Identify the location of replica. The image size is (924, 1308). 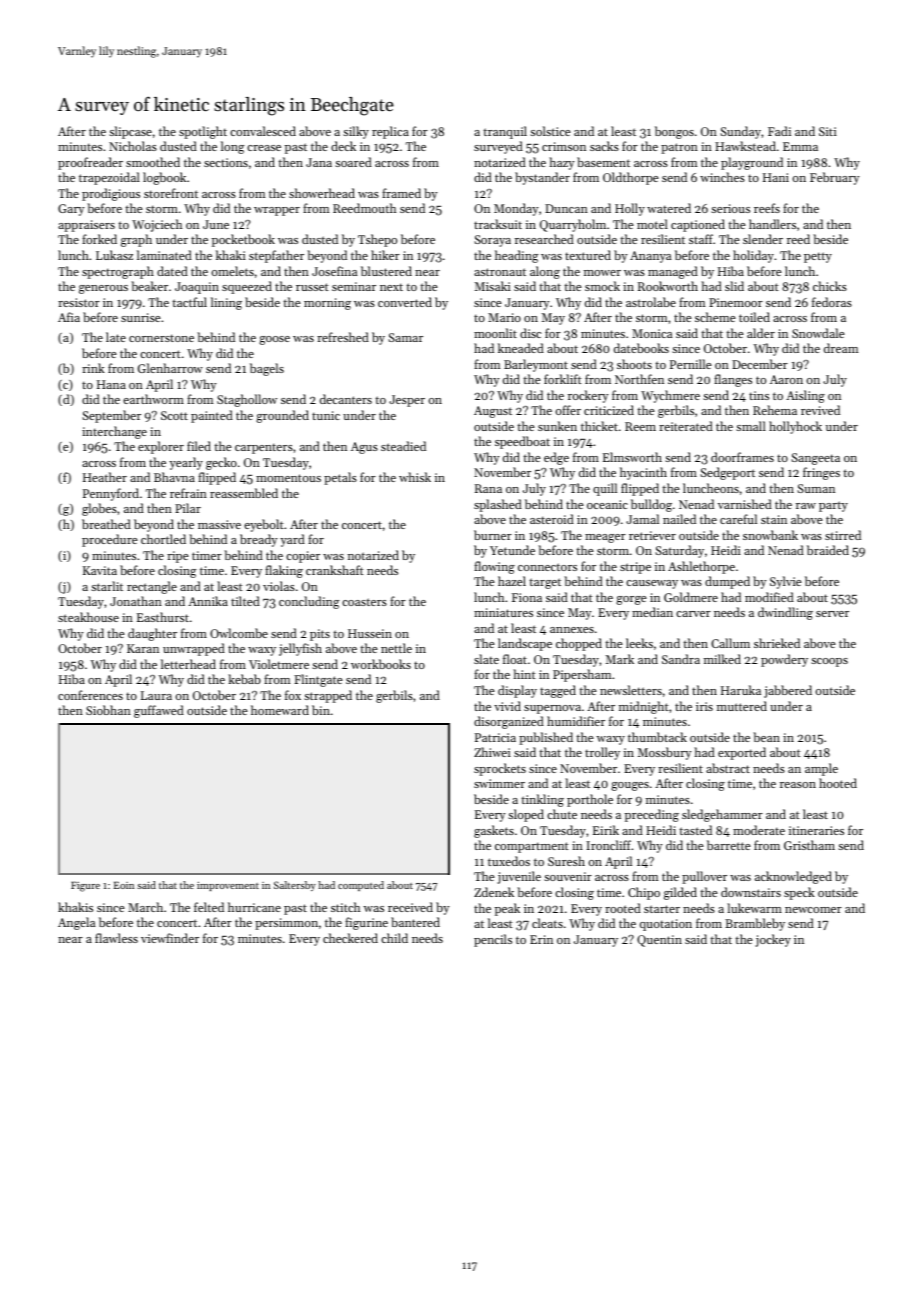
(390, 132).
